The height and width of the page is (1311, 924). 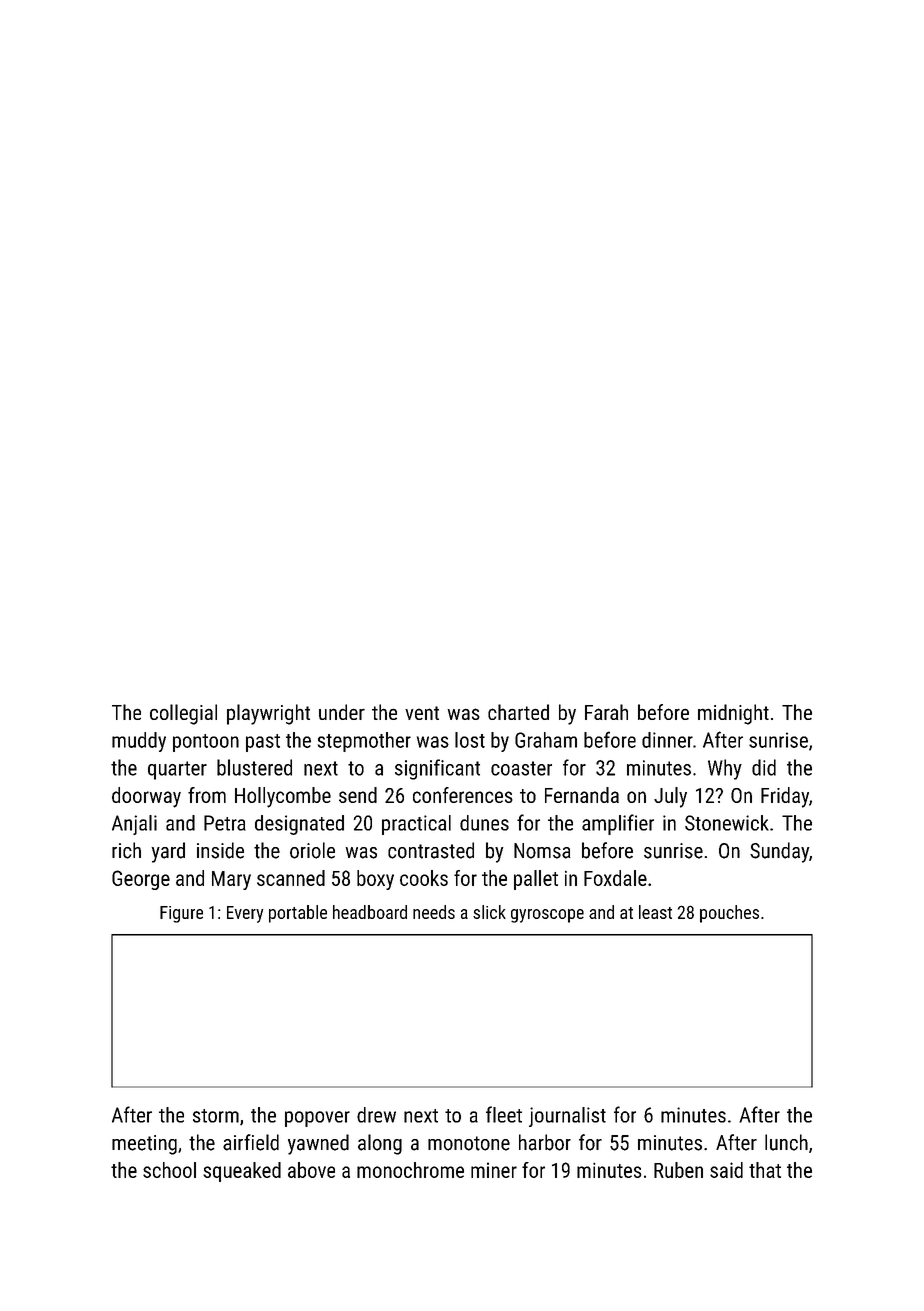 What do you see at coordinates (518, 712) in the page?
I see `charted` at bounding box center [518, 712].
